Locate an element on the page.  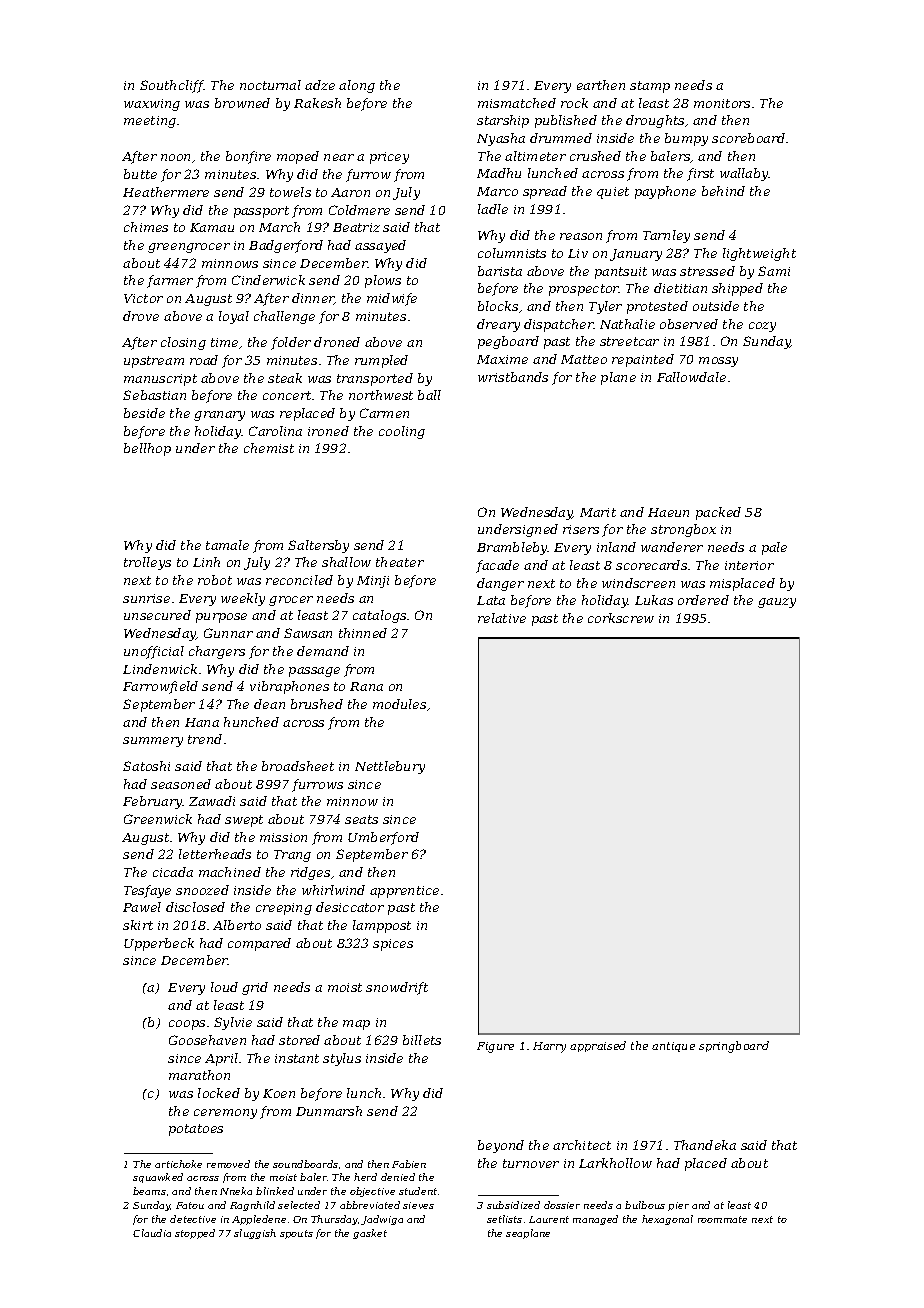
apprentice is located at coordinates (404, 892).
